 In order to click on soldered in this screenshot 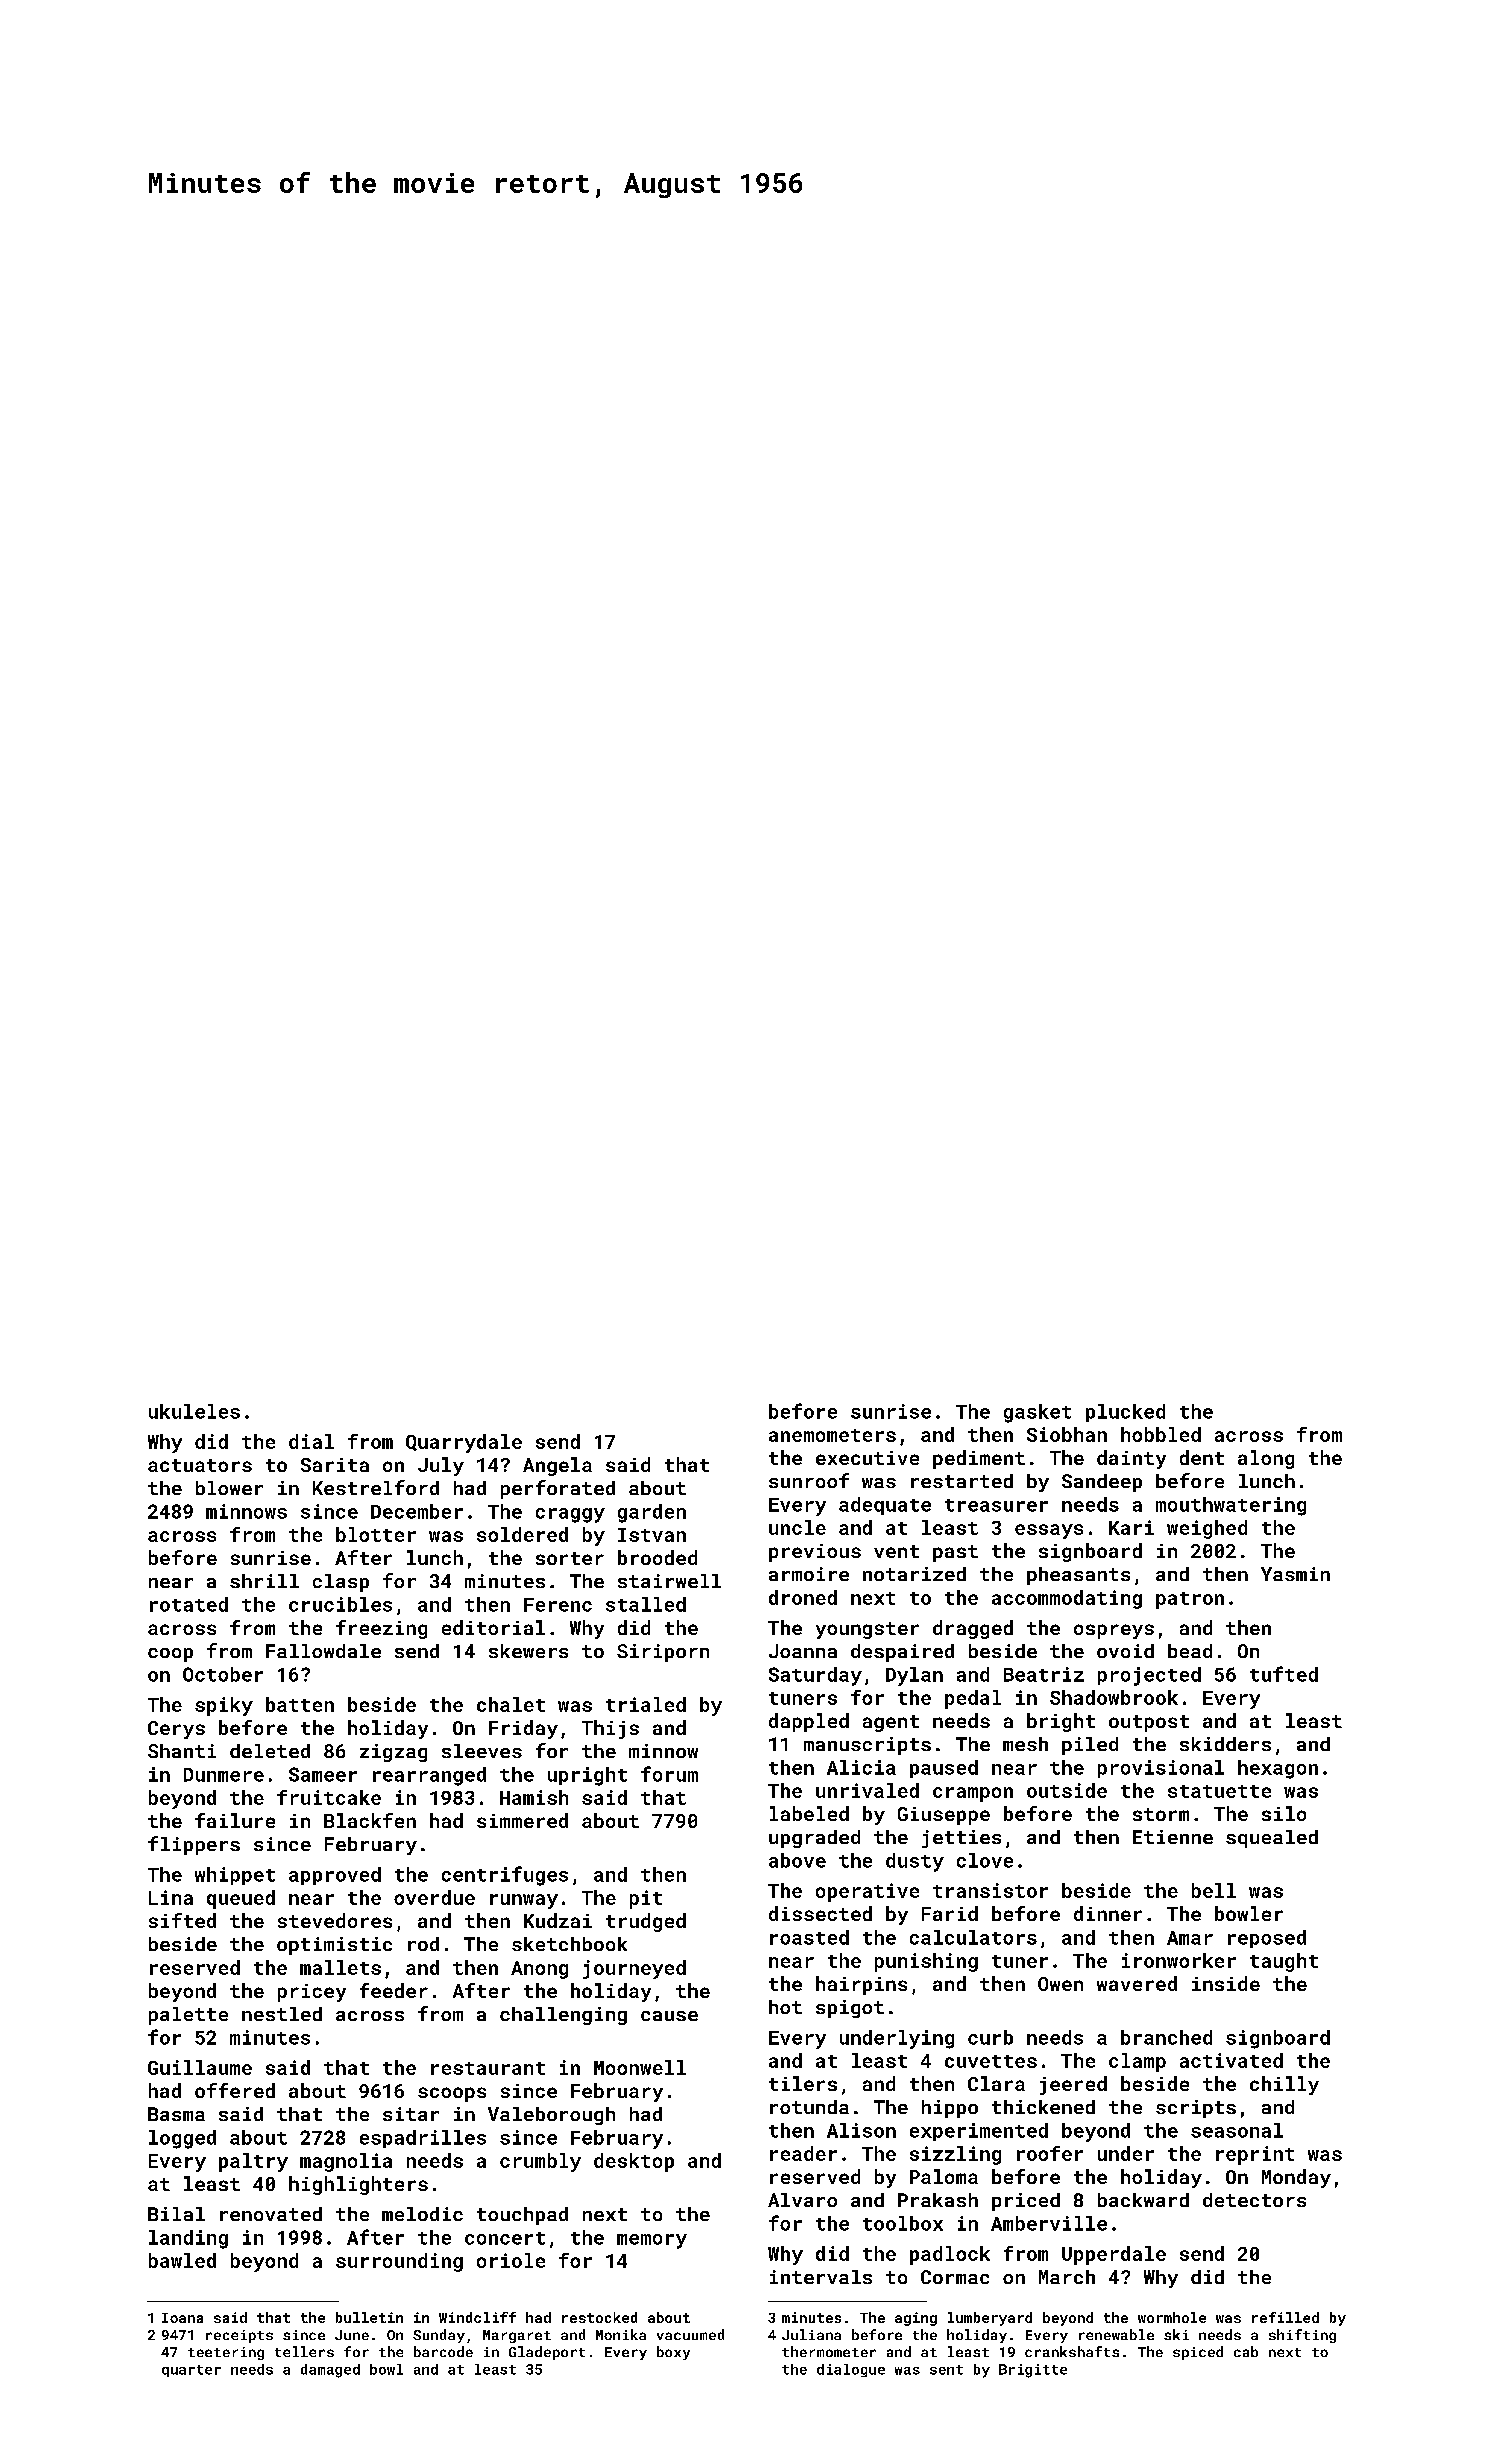, I will do `click(522, 1534)`.
